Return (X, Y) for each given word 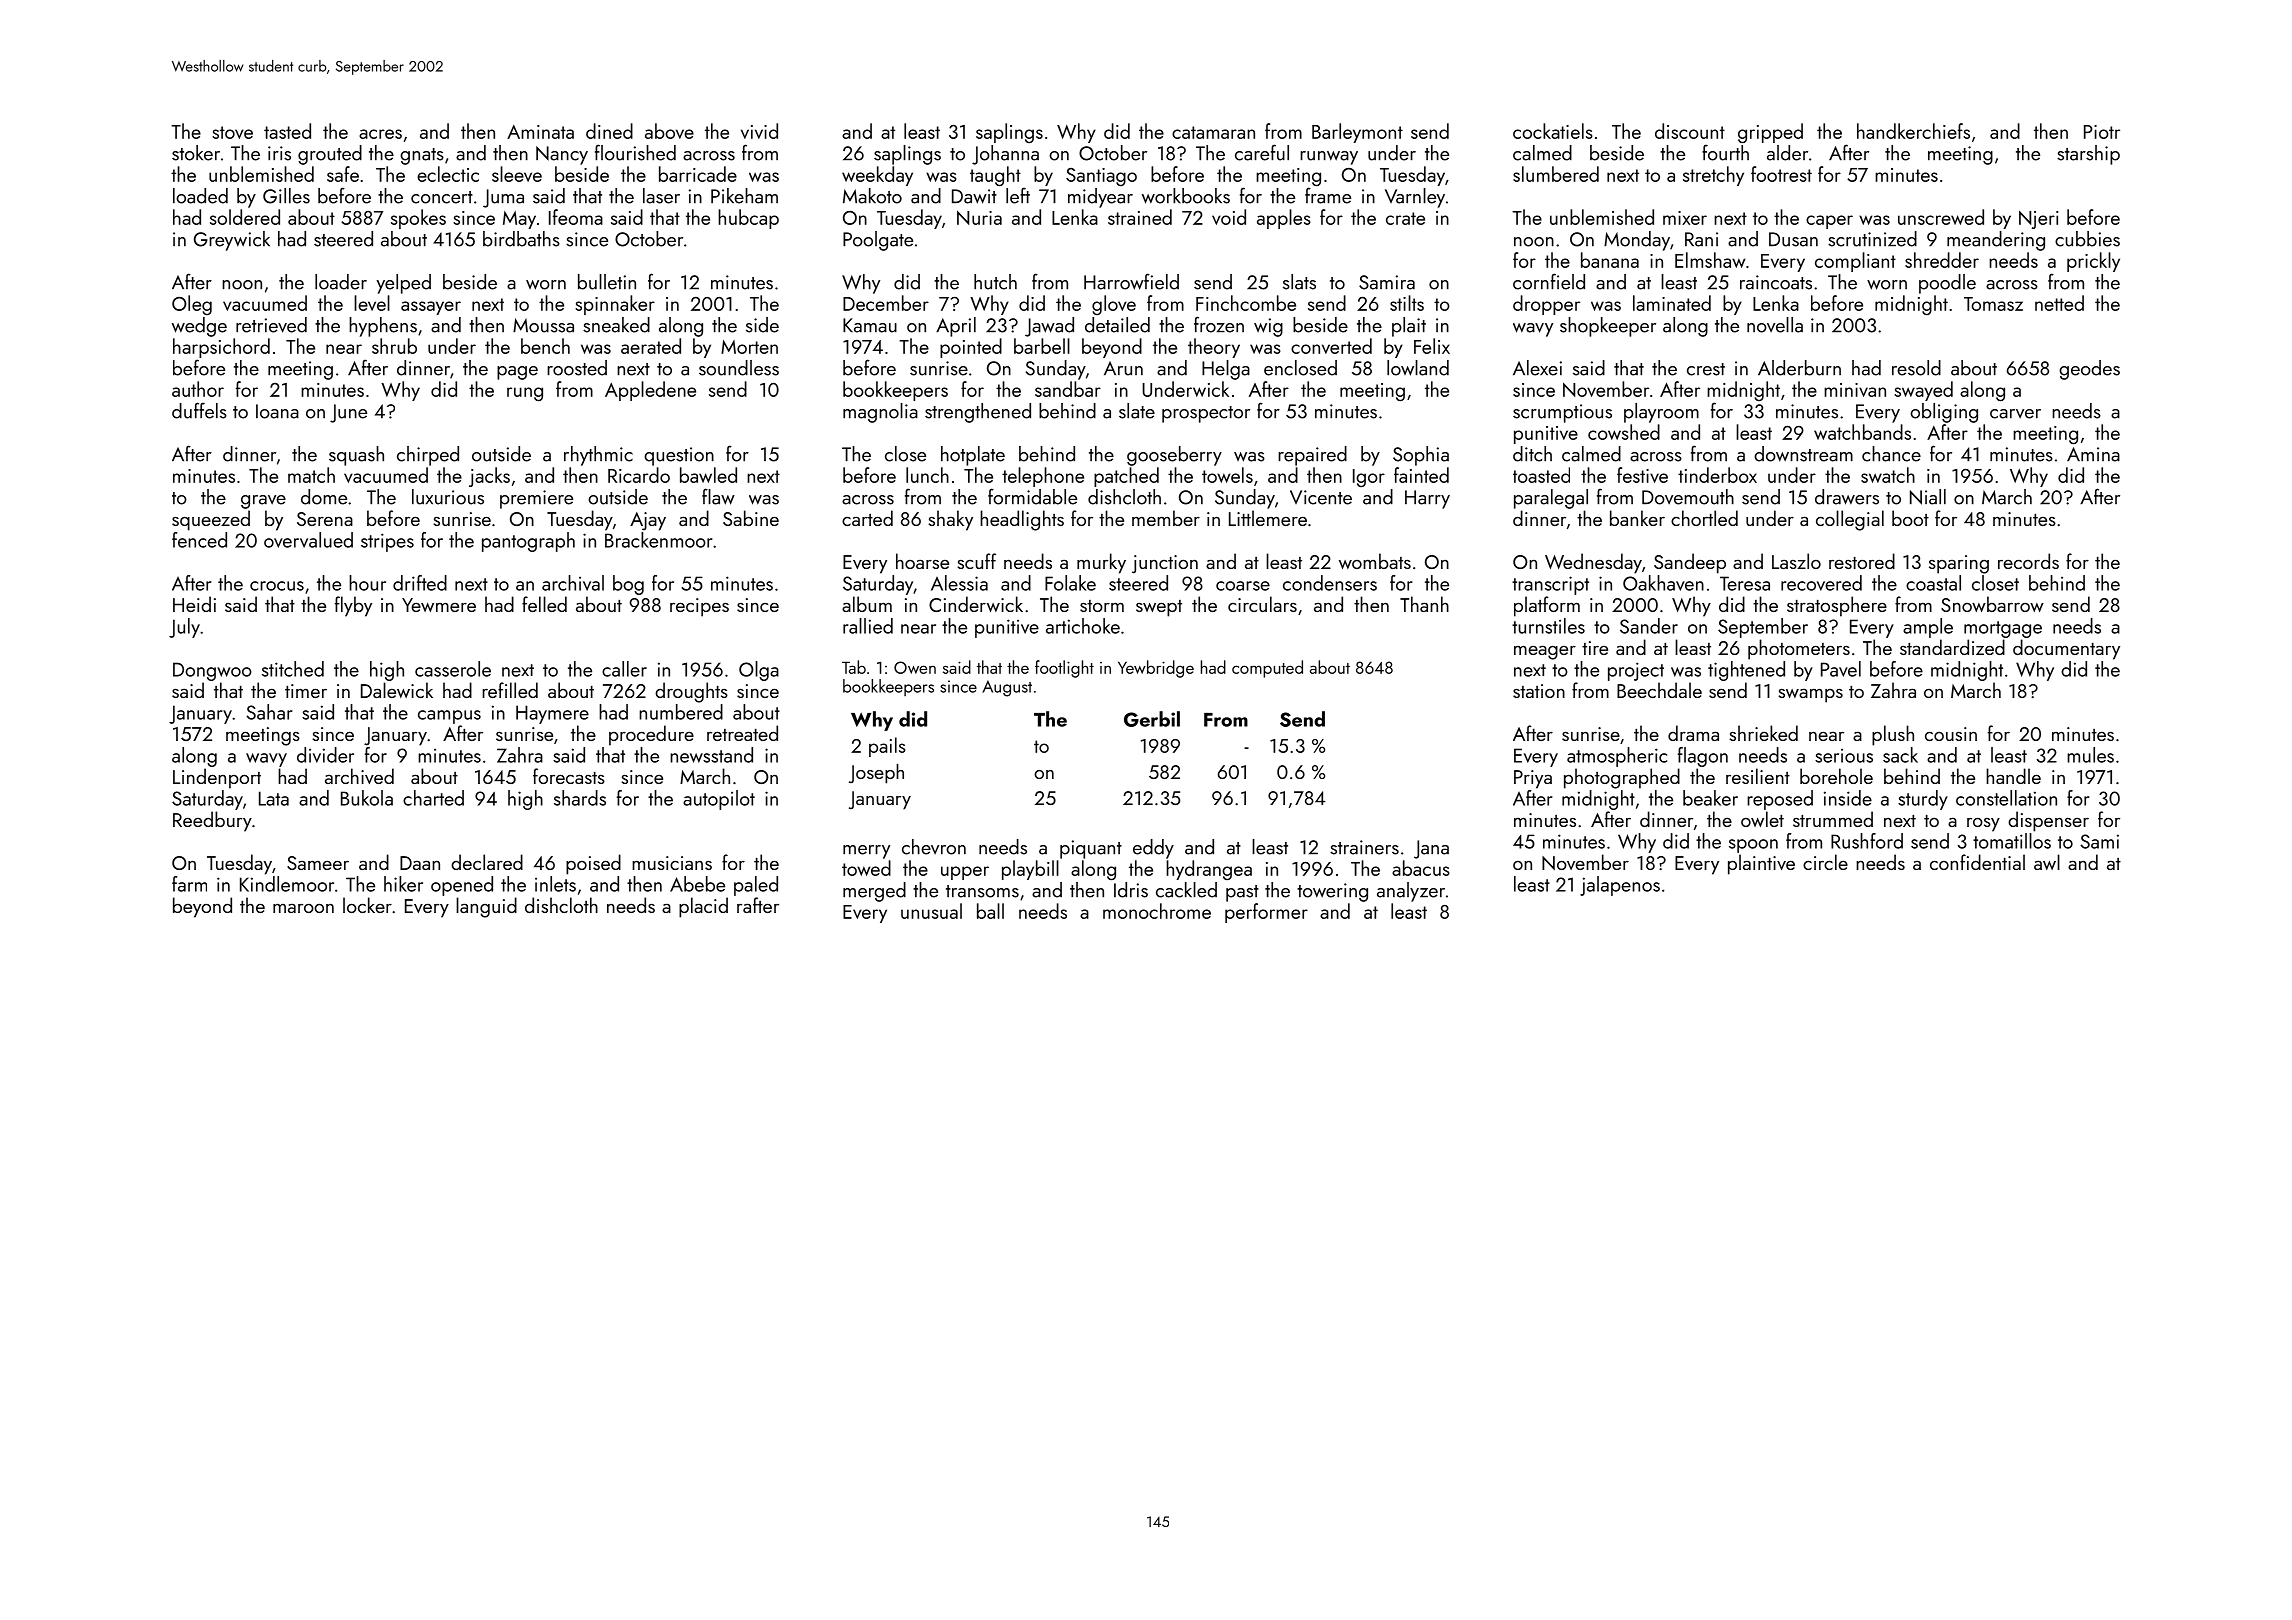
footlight (1064, 669)
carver (2015, 414)
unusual (931, 911)
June (348, 413)
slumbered (1556, 174)
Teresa (1745, 583)
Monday (1637, 241)
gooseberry (1174, 456)
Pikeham (744, 196)
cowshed (1624, 432)
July (184, 628)
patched (1126, 477)
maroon (303, 908)
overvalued (308, 540)
